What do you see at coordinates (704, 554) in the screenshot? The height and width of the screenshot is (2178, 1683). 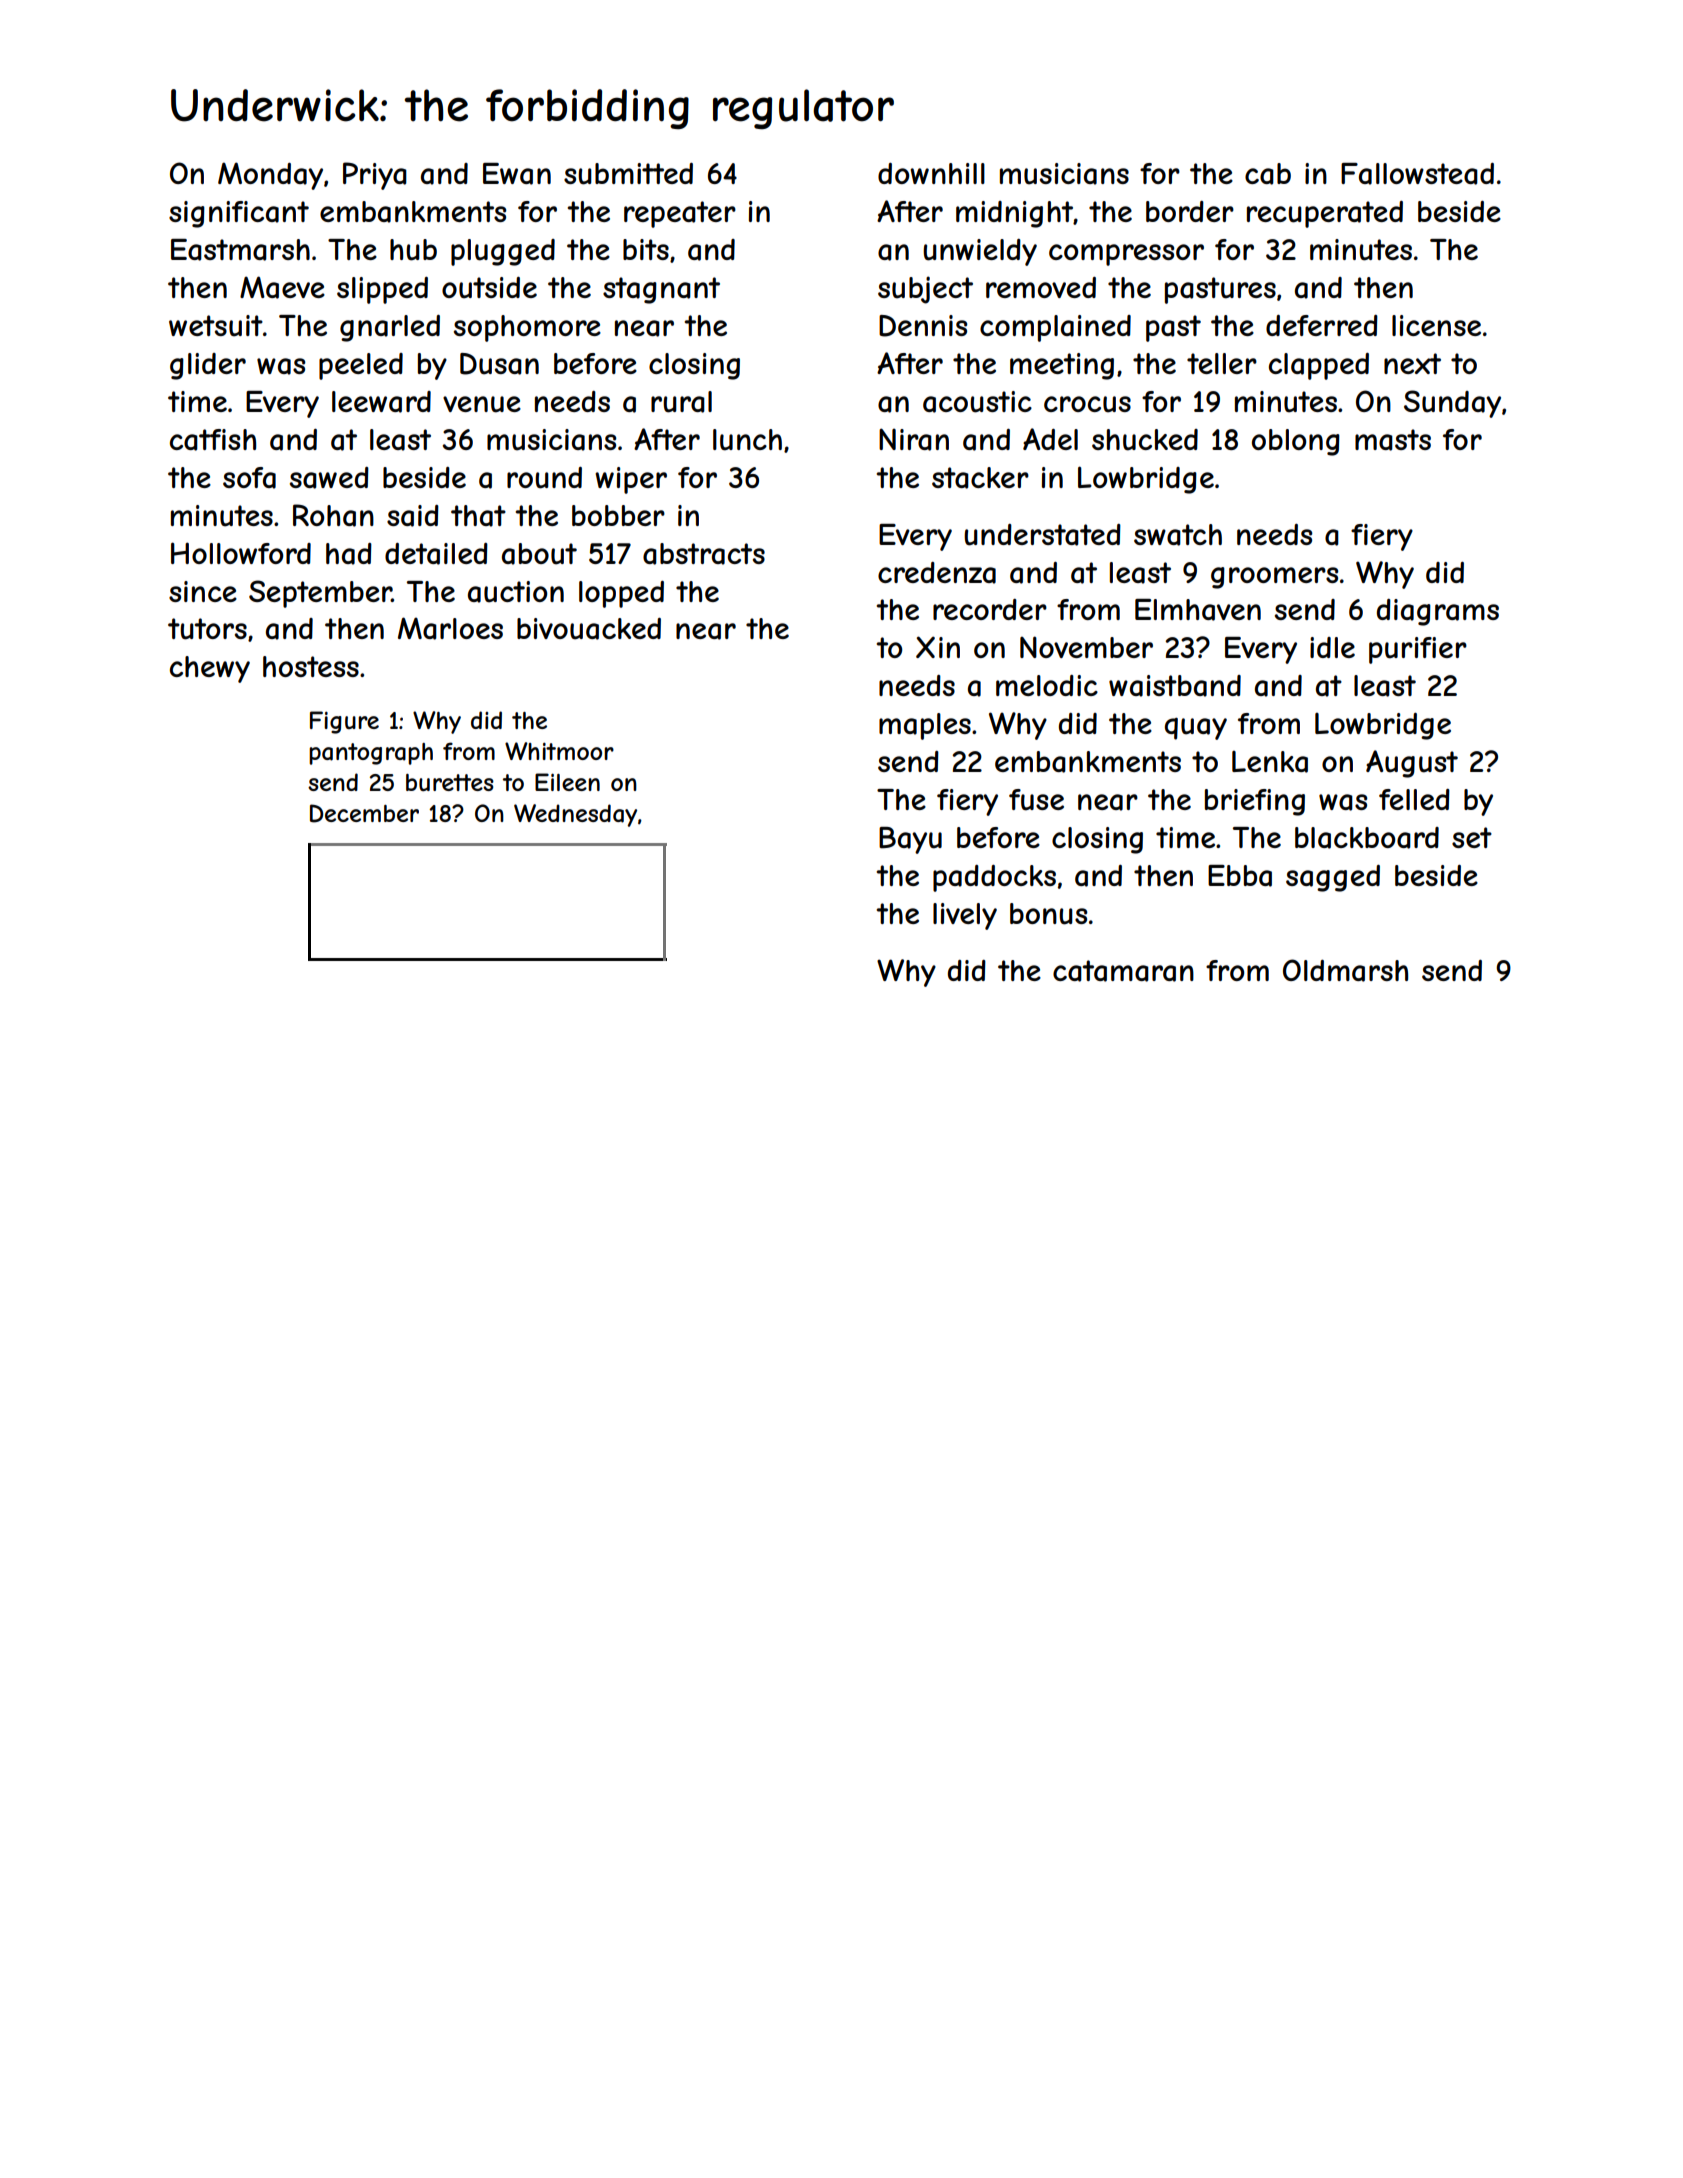 I see `abstracts` at bounding box center [704, 554].
